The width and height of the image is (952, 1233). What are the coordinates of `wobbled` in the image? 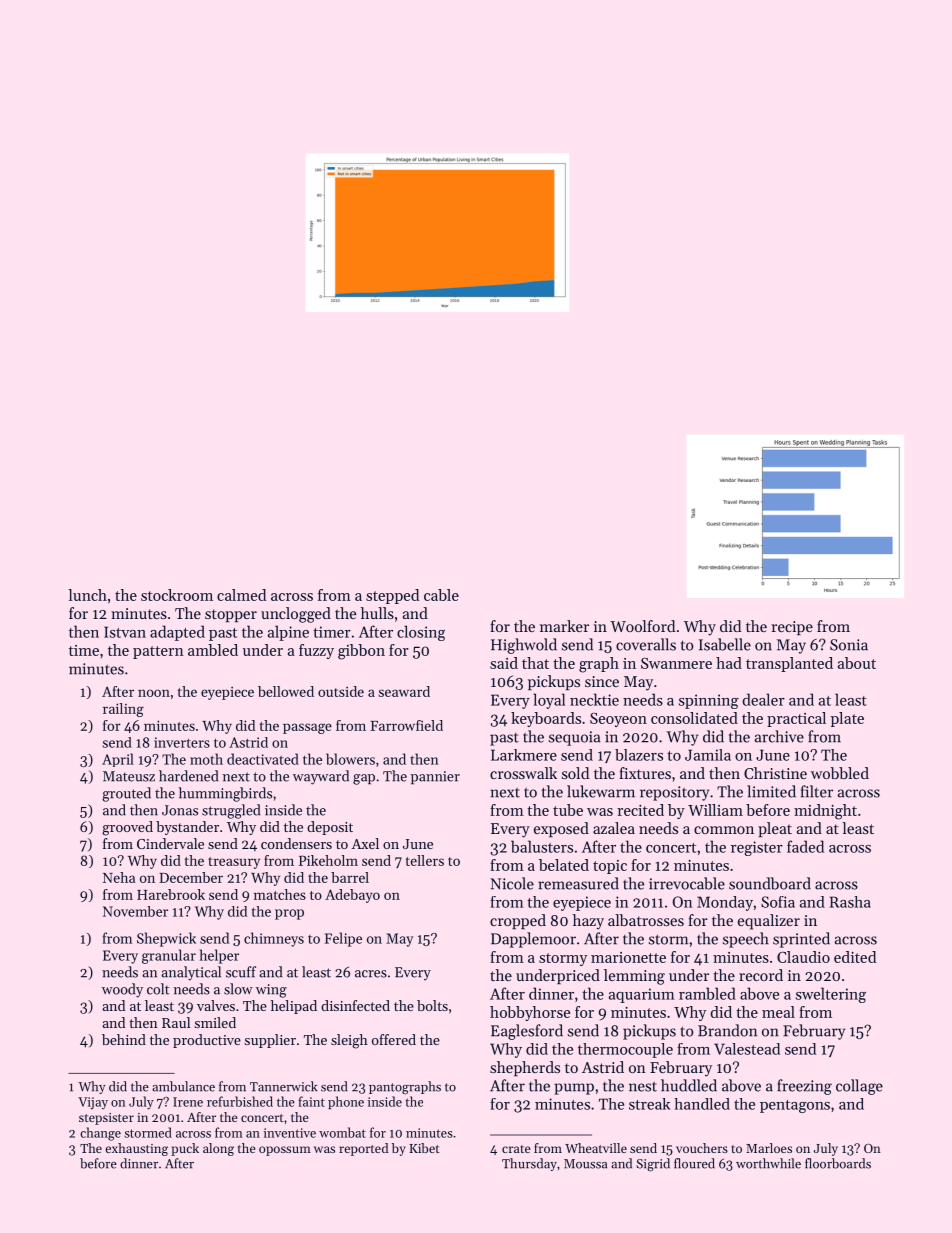 It's located at (840, 773).
